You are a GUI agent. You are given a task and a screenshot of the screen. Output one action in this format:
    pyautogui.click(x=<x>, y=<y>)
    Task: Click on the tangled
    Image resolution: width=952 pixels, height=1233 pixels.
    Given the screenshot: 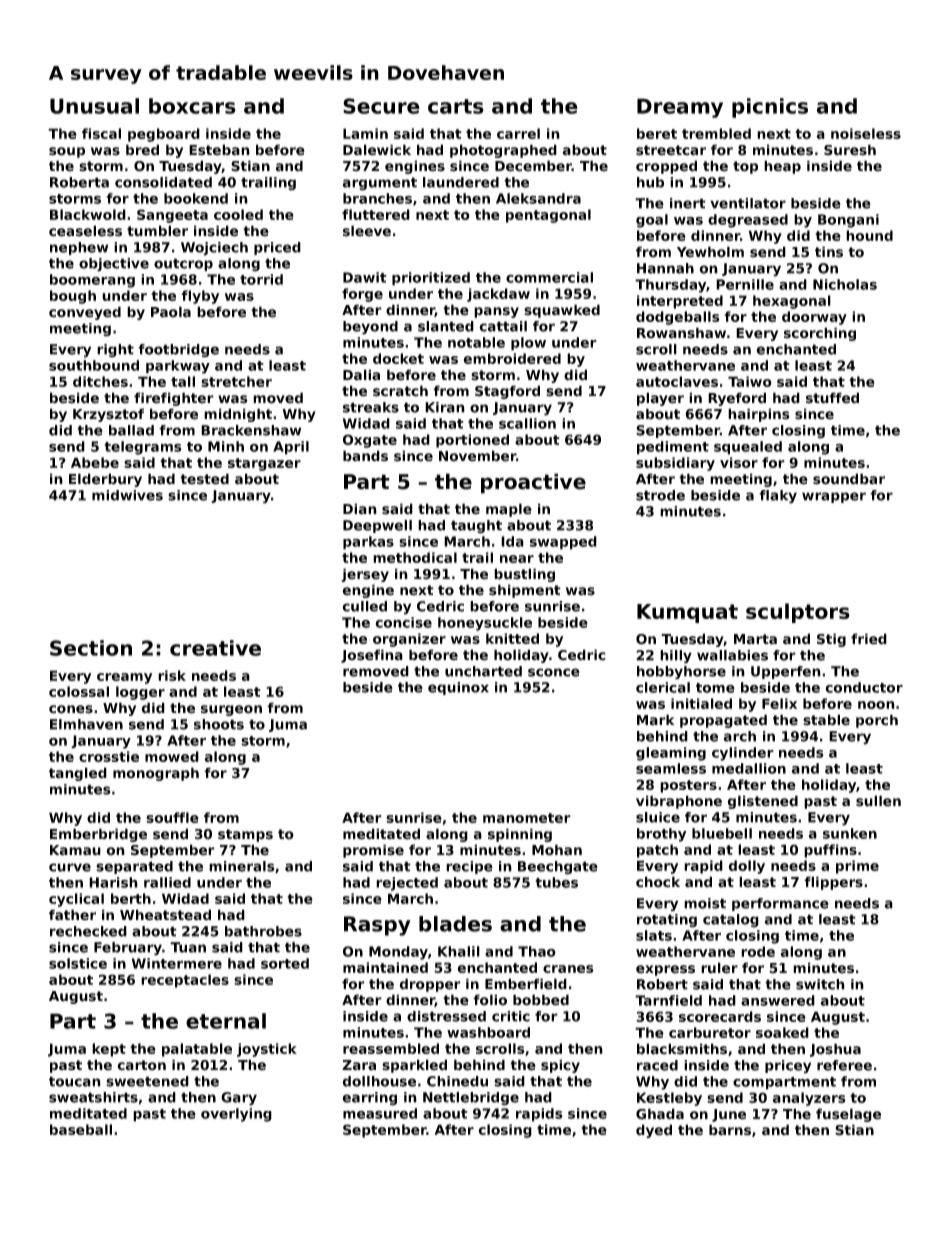 What is the action you would take?
    pyautogui.click(x=78, y=774)
